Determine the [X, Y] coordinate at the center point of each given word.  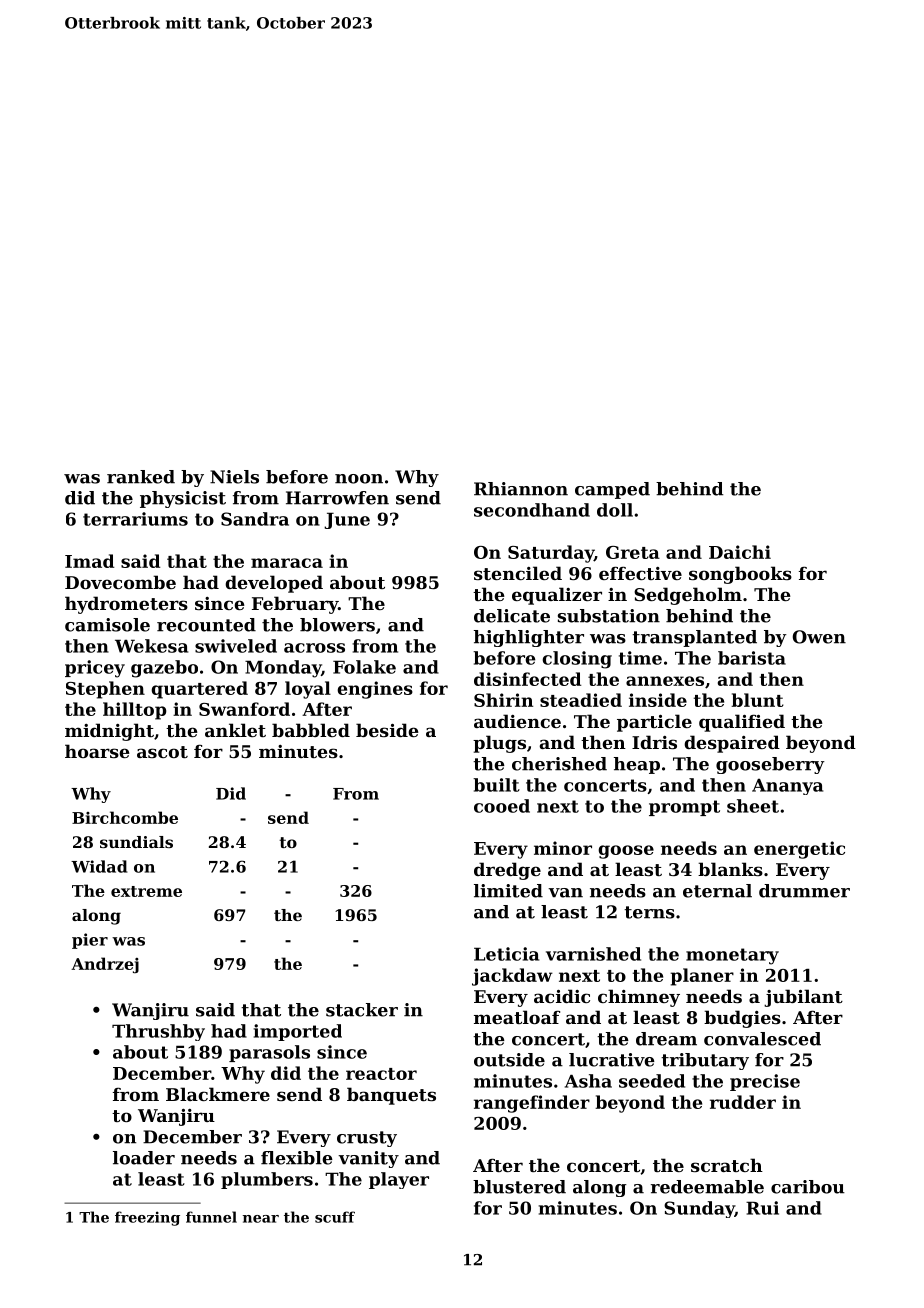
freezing [147, 1218]
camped [612, 490]
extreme [146, 891]
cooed [502, 806]
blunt [757, 700]
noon [359, 479]
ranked [141, 477]
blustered [519, 1187]
